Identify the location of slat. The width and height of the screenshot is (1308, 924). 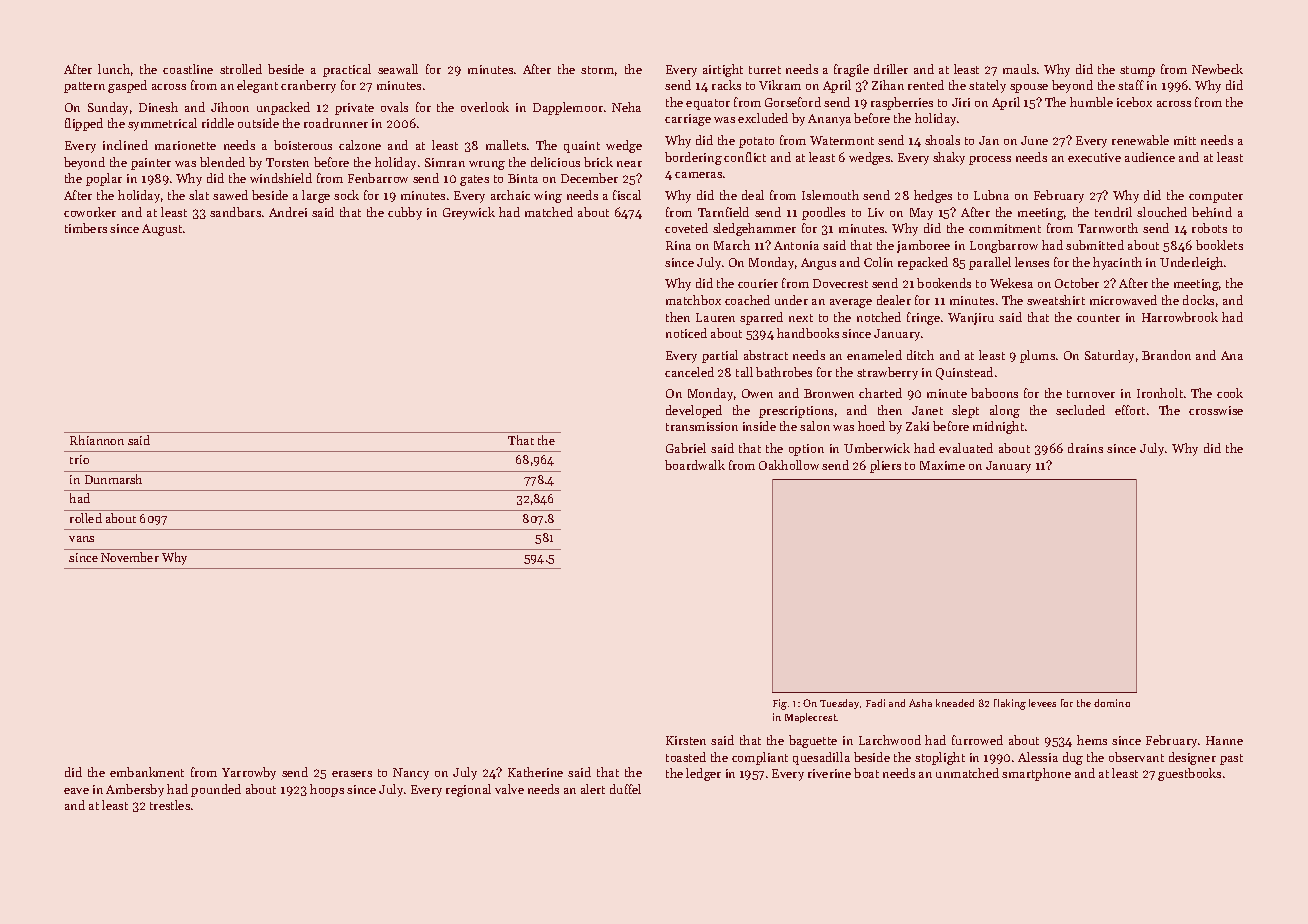
(199, 195).
